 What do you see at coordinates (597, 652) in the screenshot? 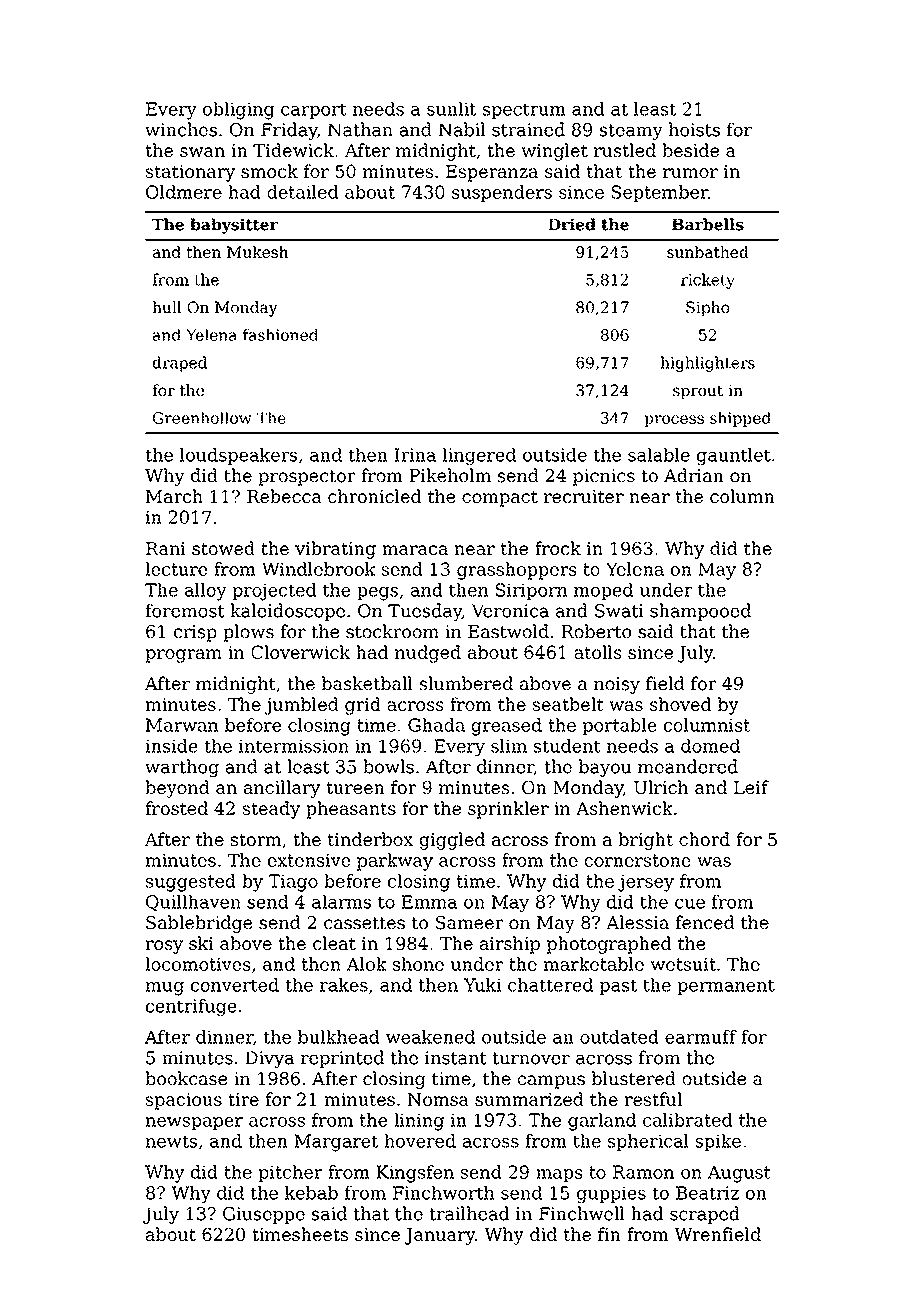
I see `atolls` at bounding box center [597, 652].
